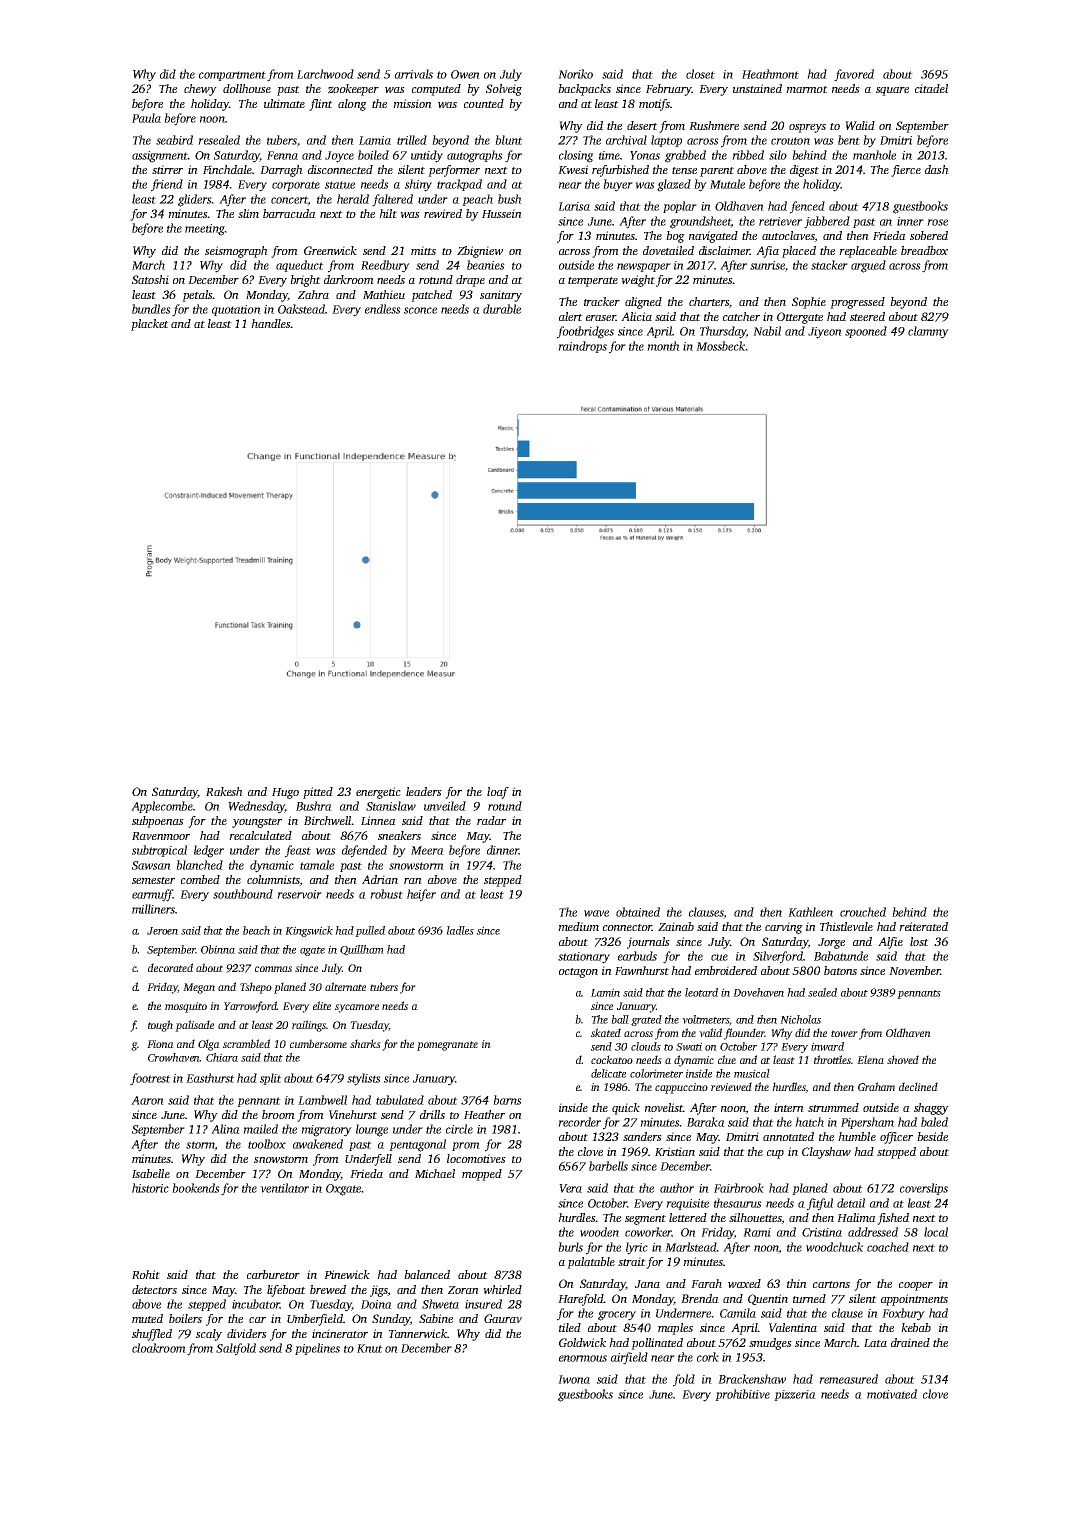  What do you see at coordinates (931, 88) in the screenshot?
I see `citadel` at bounding box center [931, 88].
